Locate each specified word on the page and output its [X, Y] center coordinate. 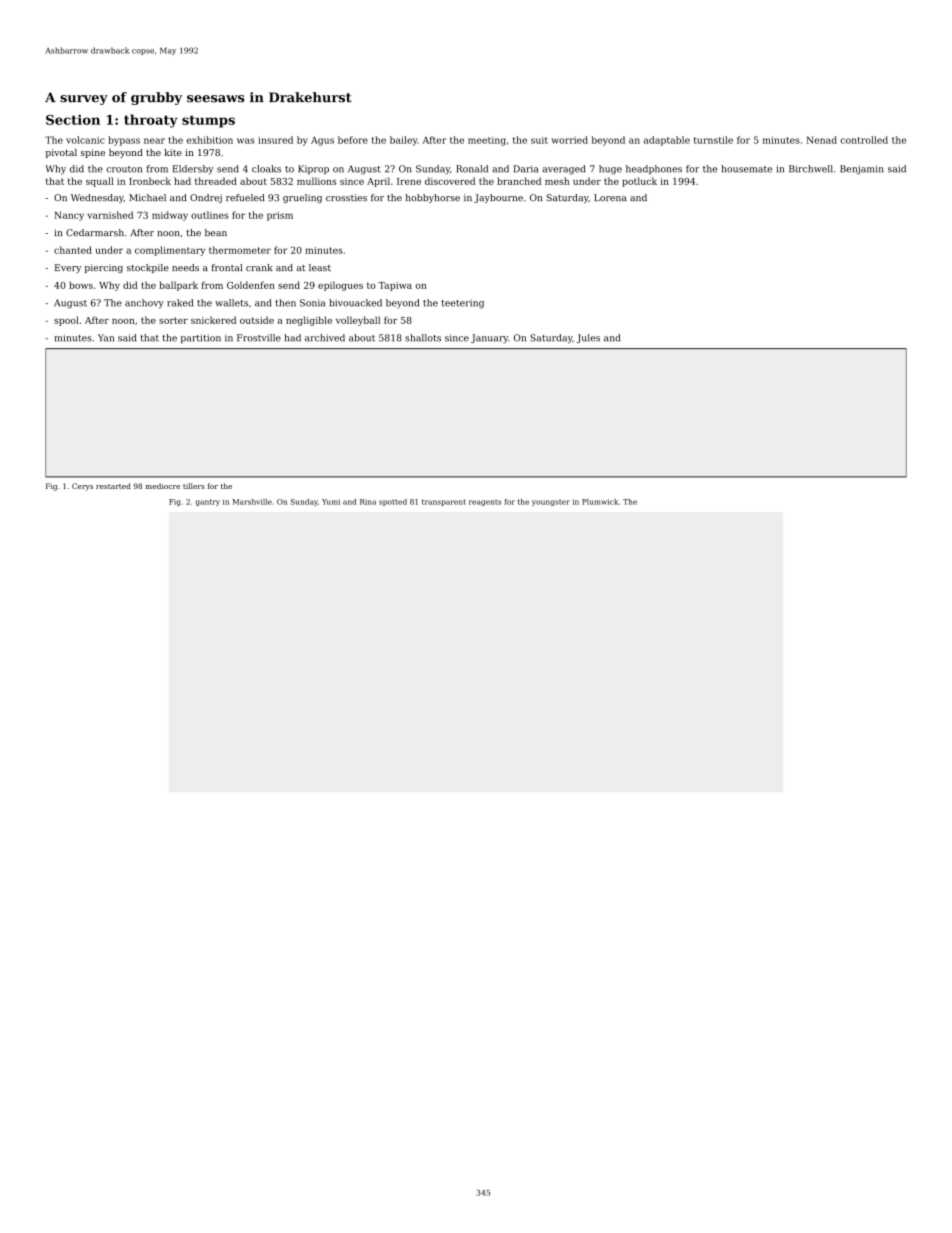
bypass [124, 141]
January [489, 339]
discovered [450, 181]
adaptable [667, 141]
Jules [588, 338]
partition [201, 338]
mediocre [163, 486]
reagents [485, 503]
